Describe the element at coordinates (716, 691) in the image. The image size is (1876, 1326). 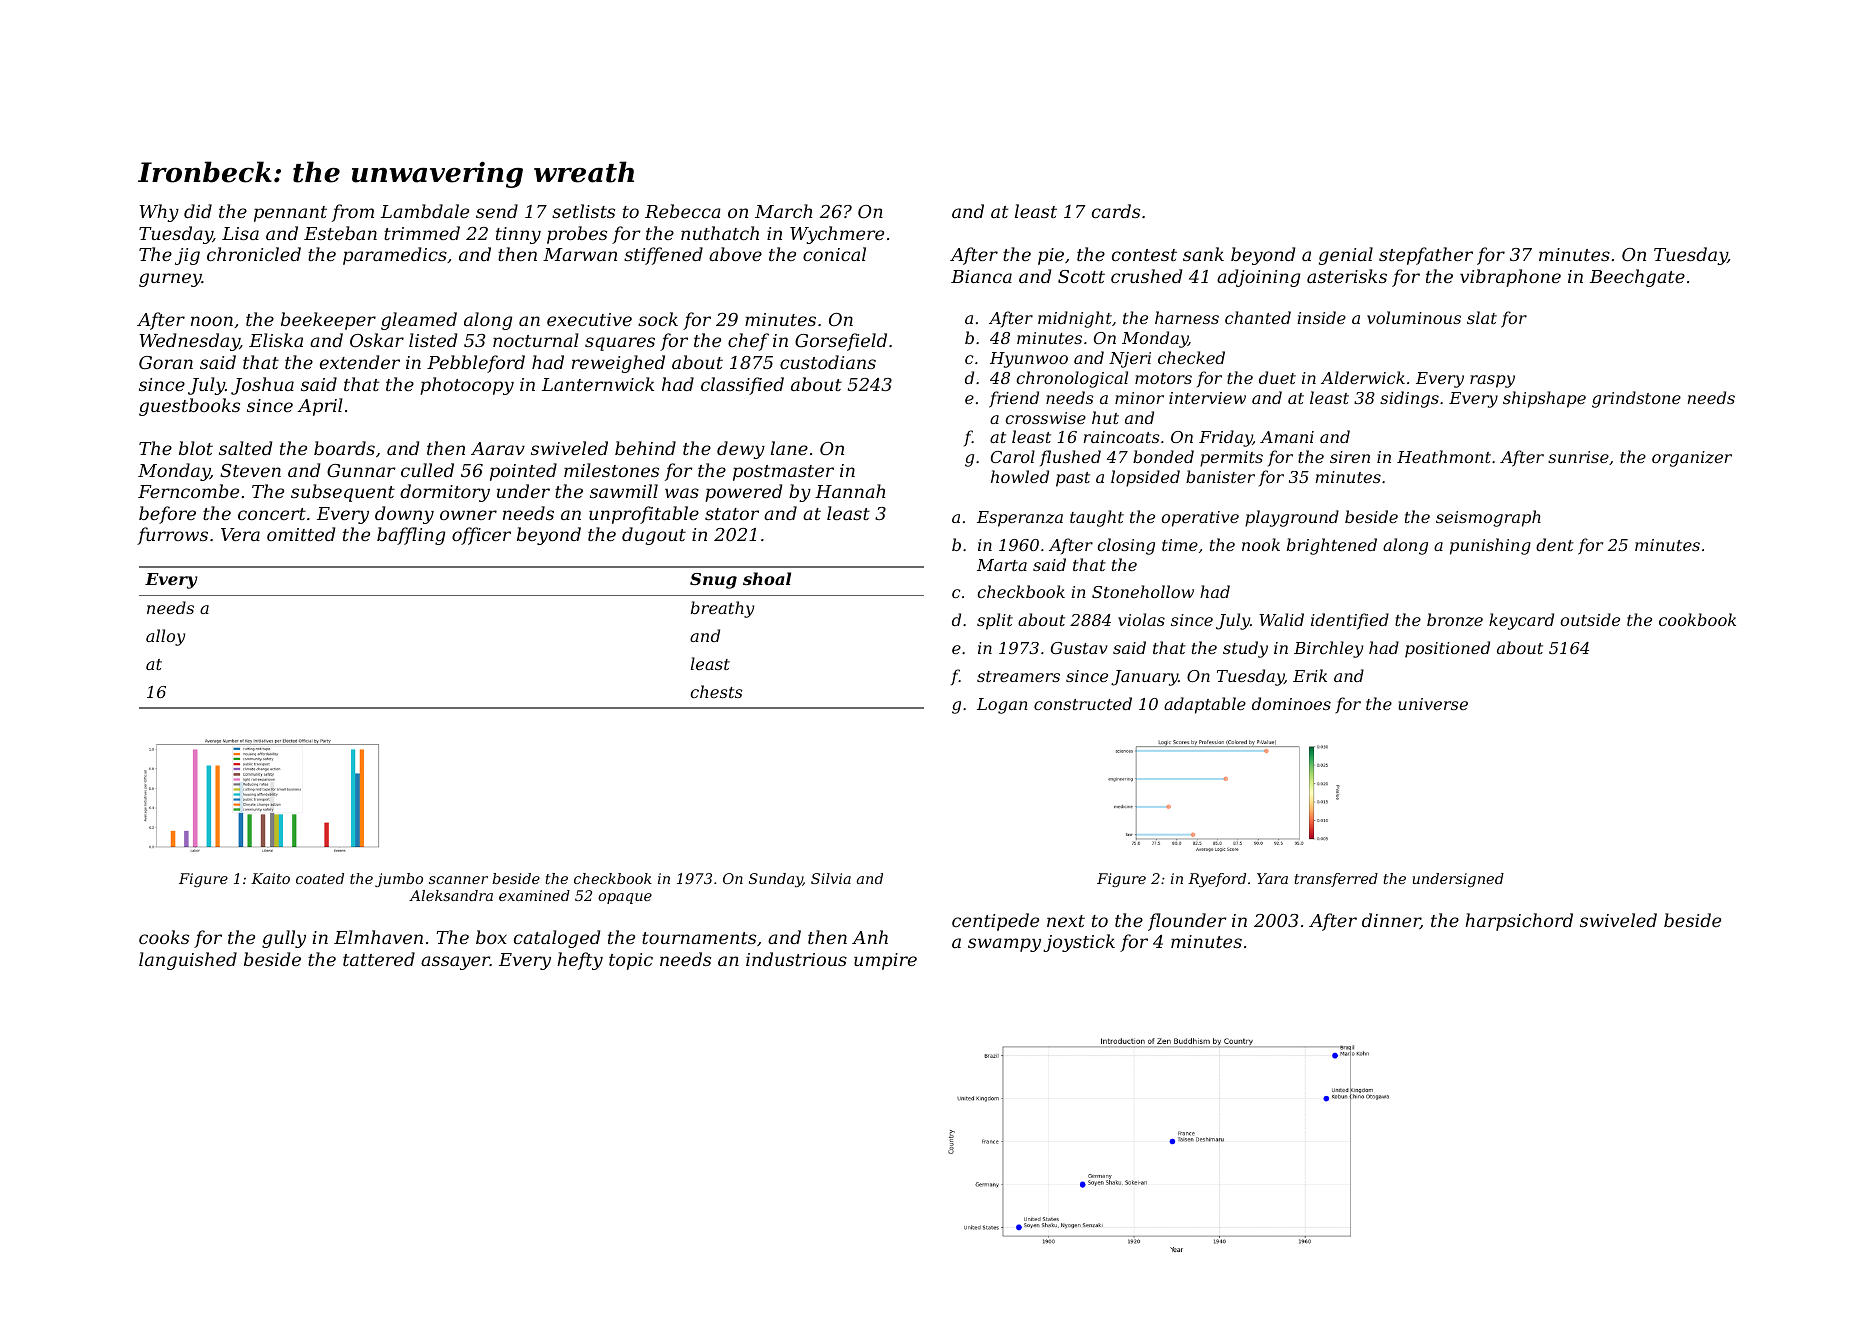
I see `chests` at that location.
